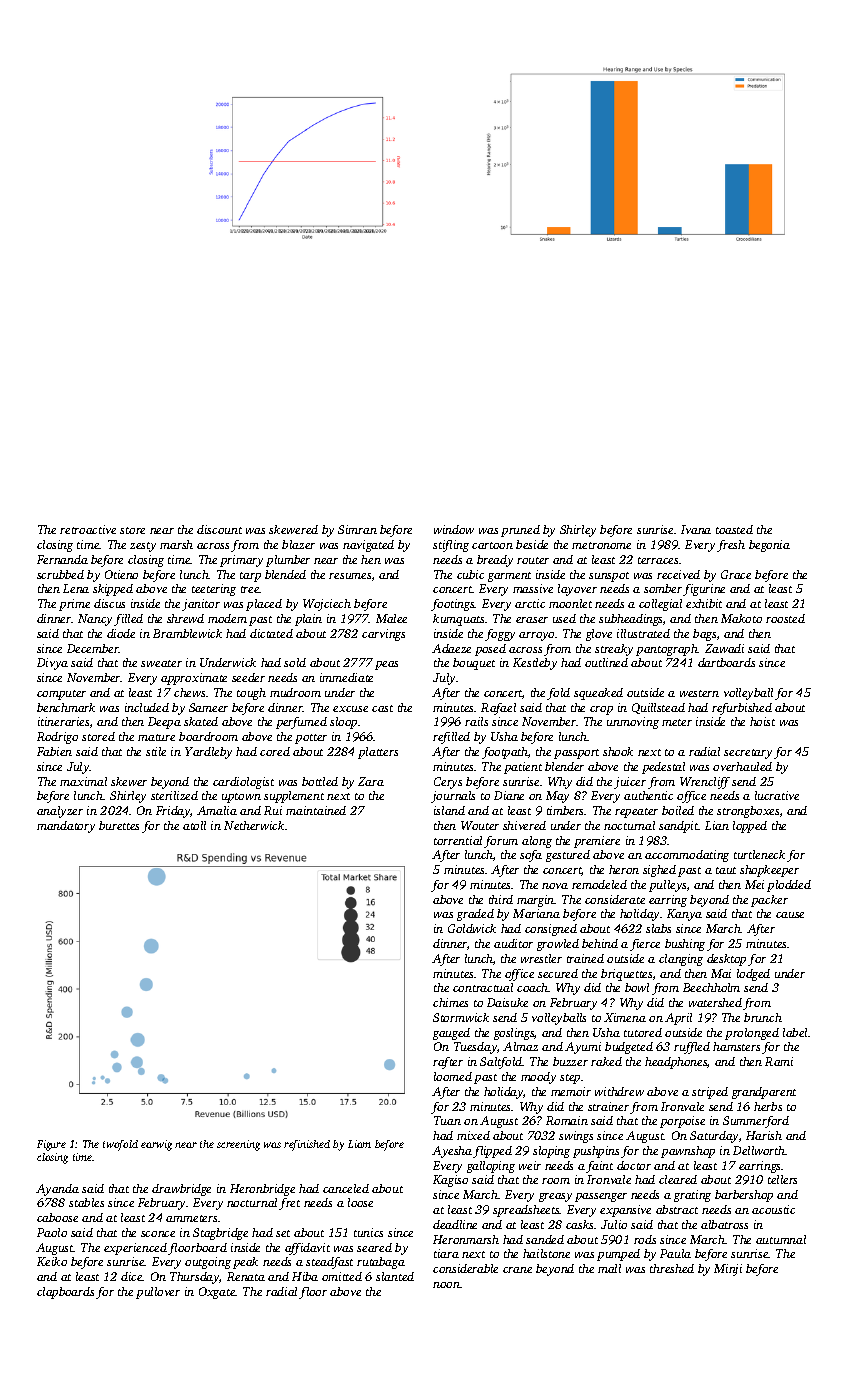  What do you see at coordinates (359, 1144) in the screenshot?
I see `Liam` at bounding box center [359, 1144].
